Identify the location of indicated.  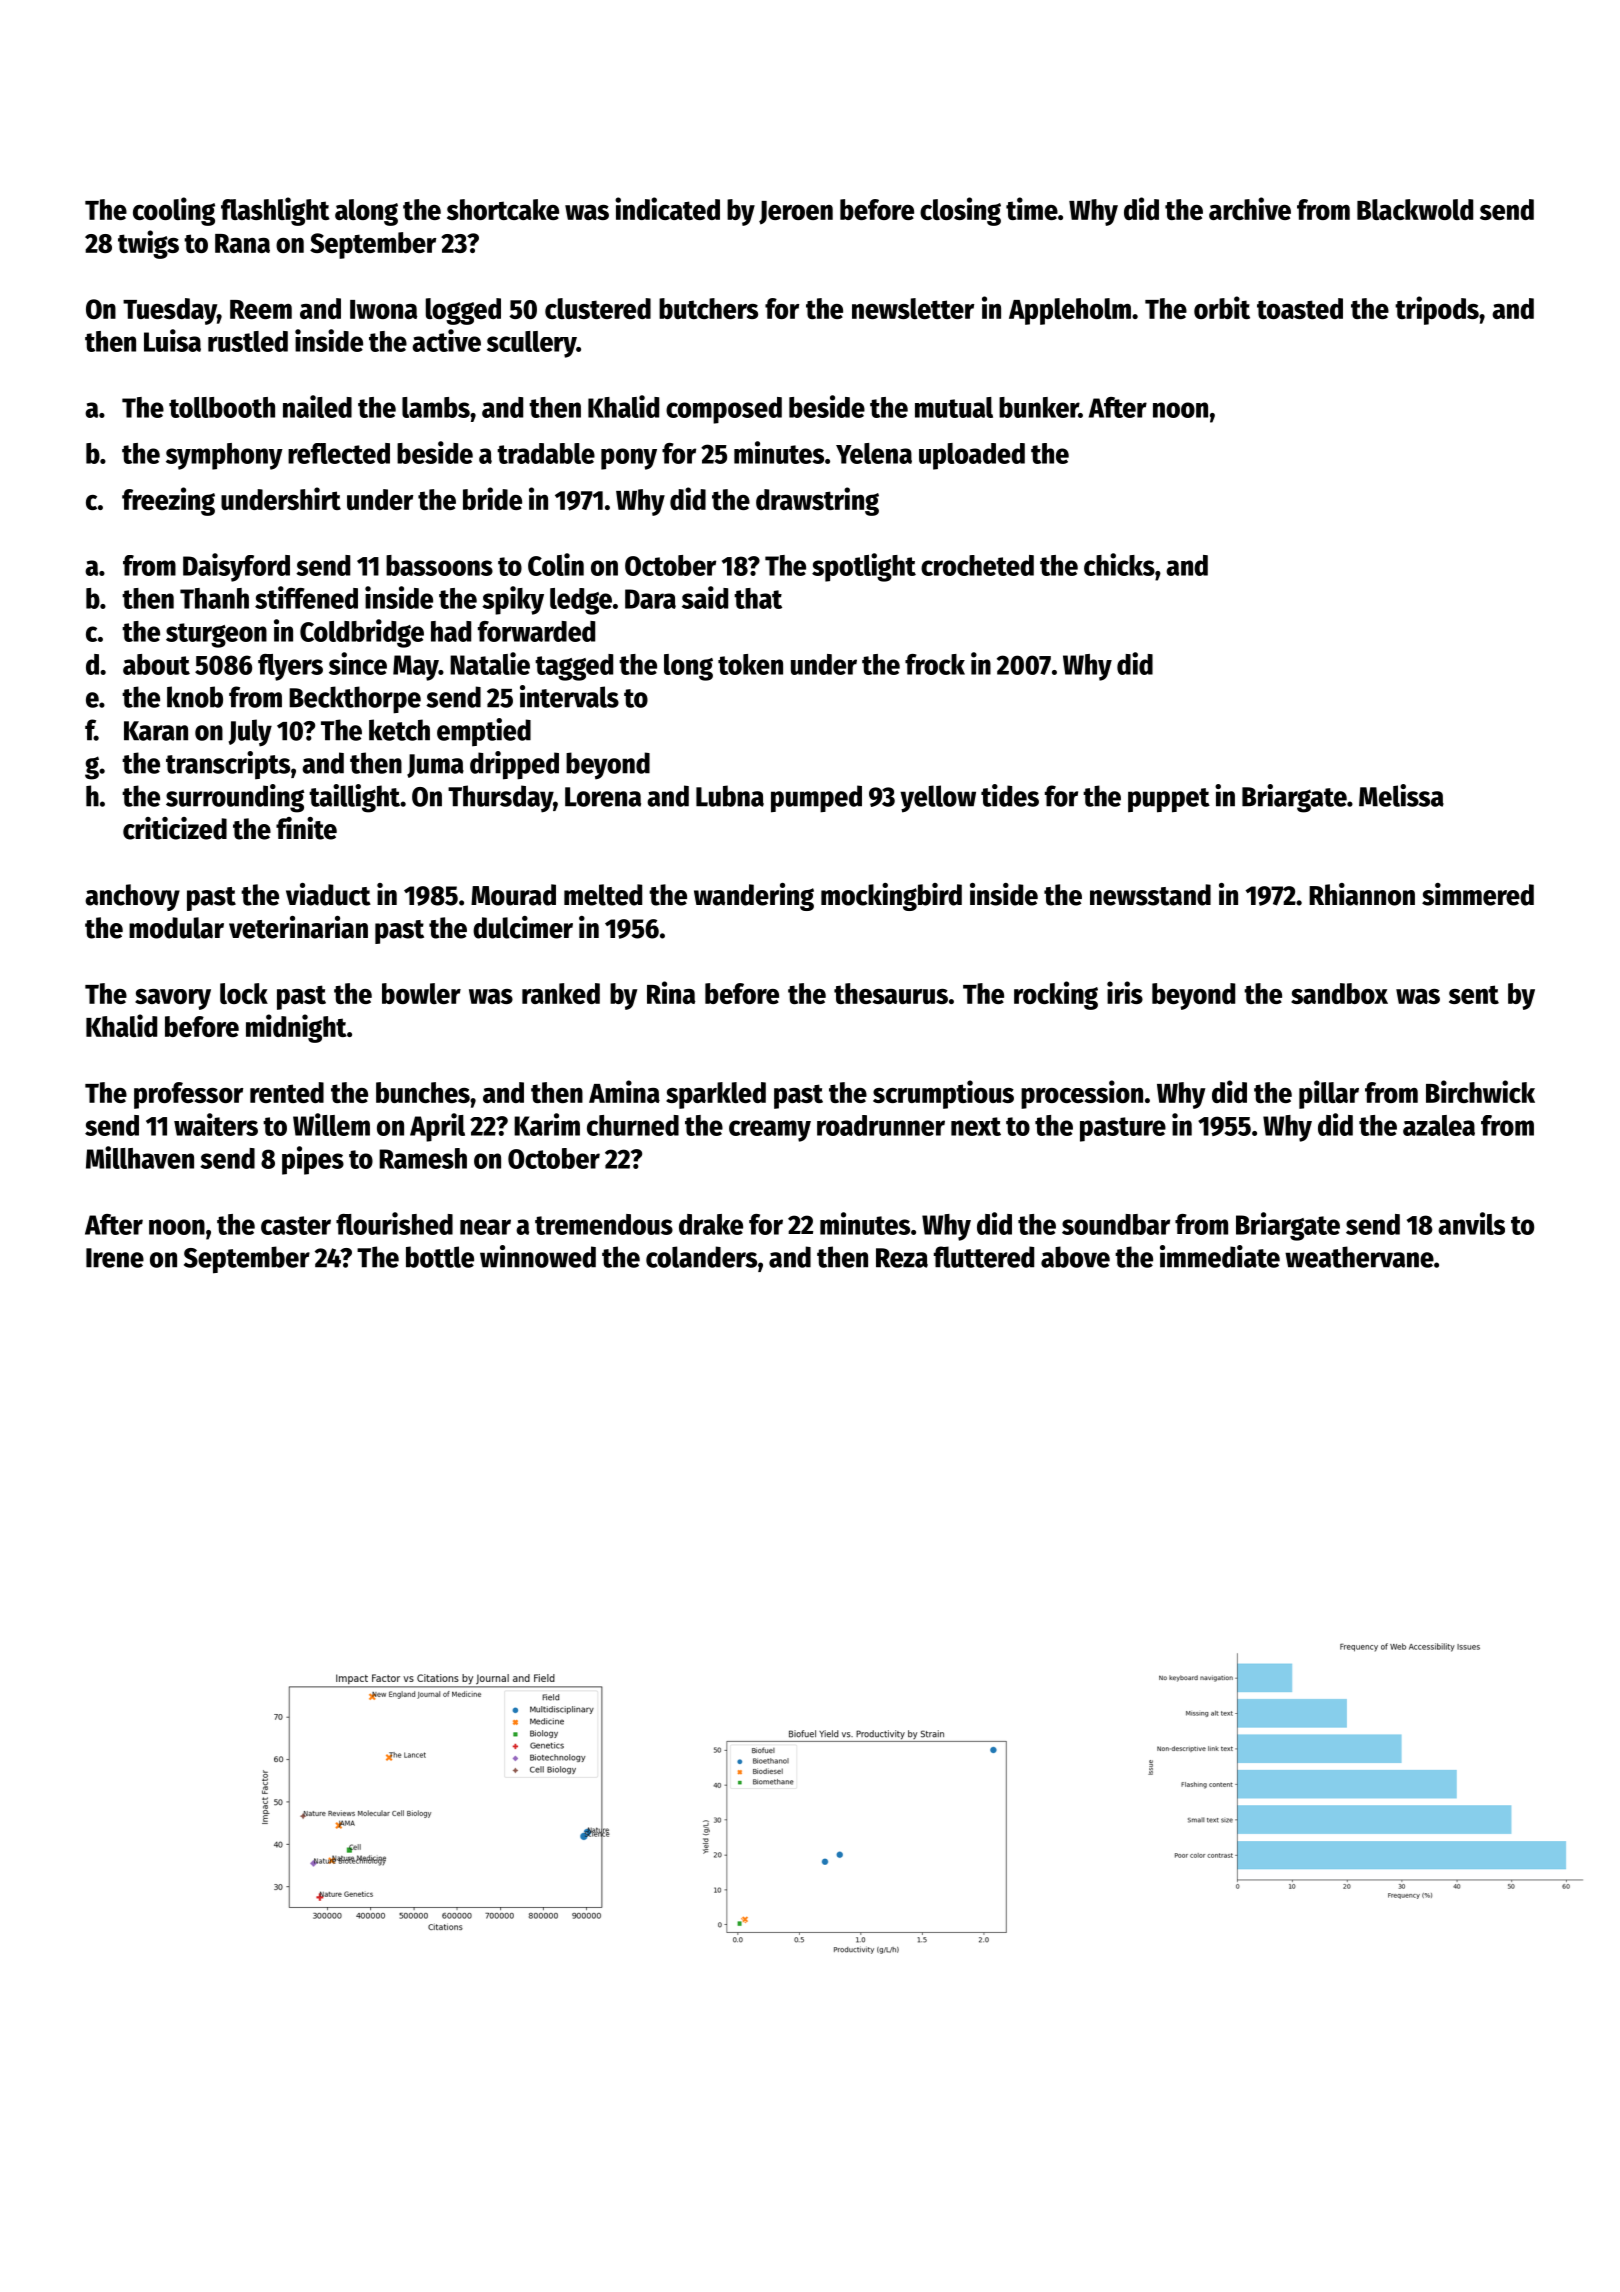
(667, 208).
